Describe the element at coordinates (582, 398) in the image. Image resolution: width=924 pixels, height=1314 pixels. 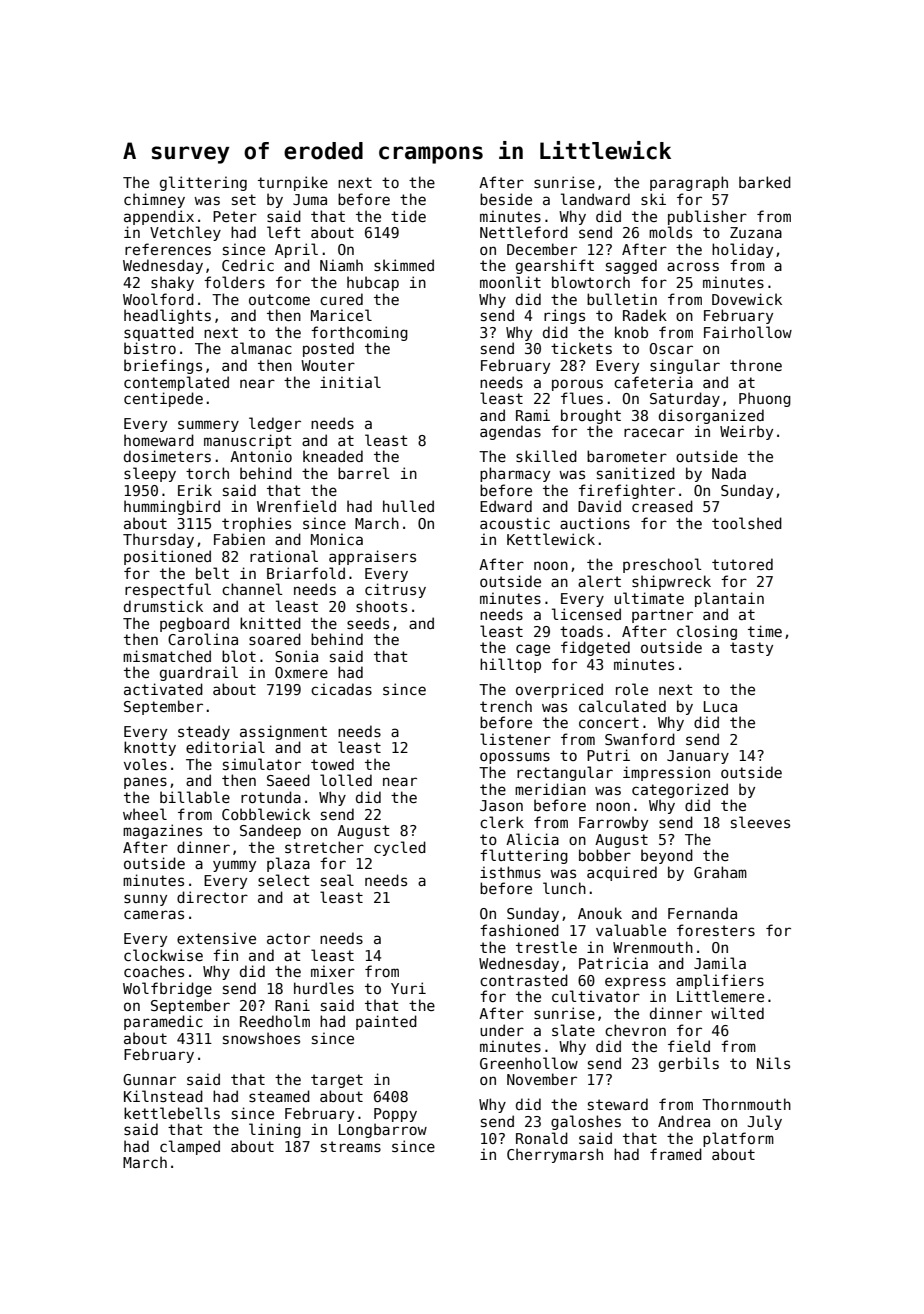
I see `flues` at that location.
